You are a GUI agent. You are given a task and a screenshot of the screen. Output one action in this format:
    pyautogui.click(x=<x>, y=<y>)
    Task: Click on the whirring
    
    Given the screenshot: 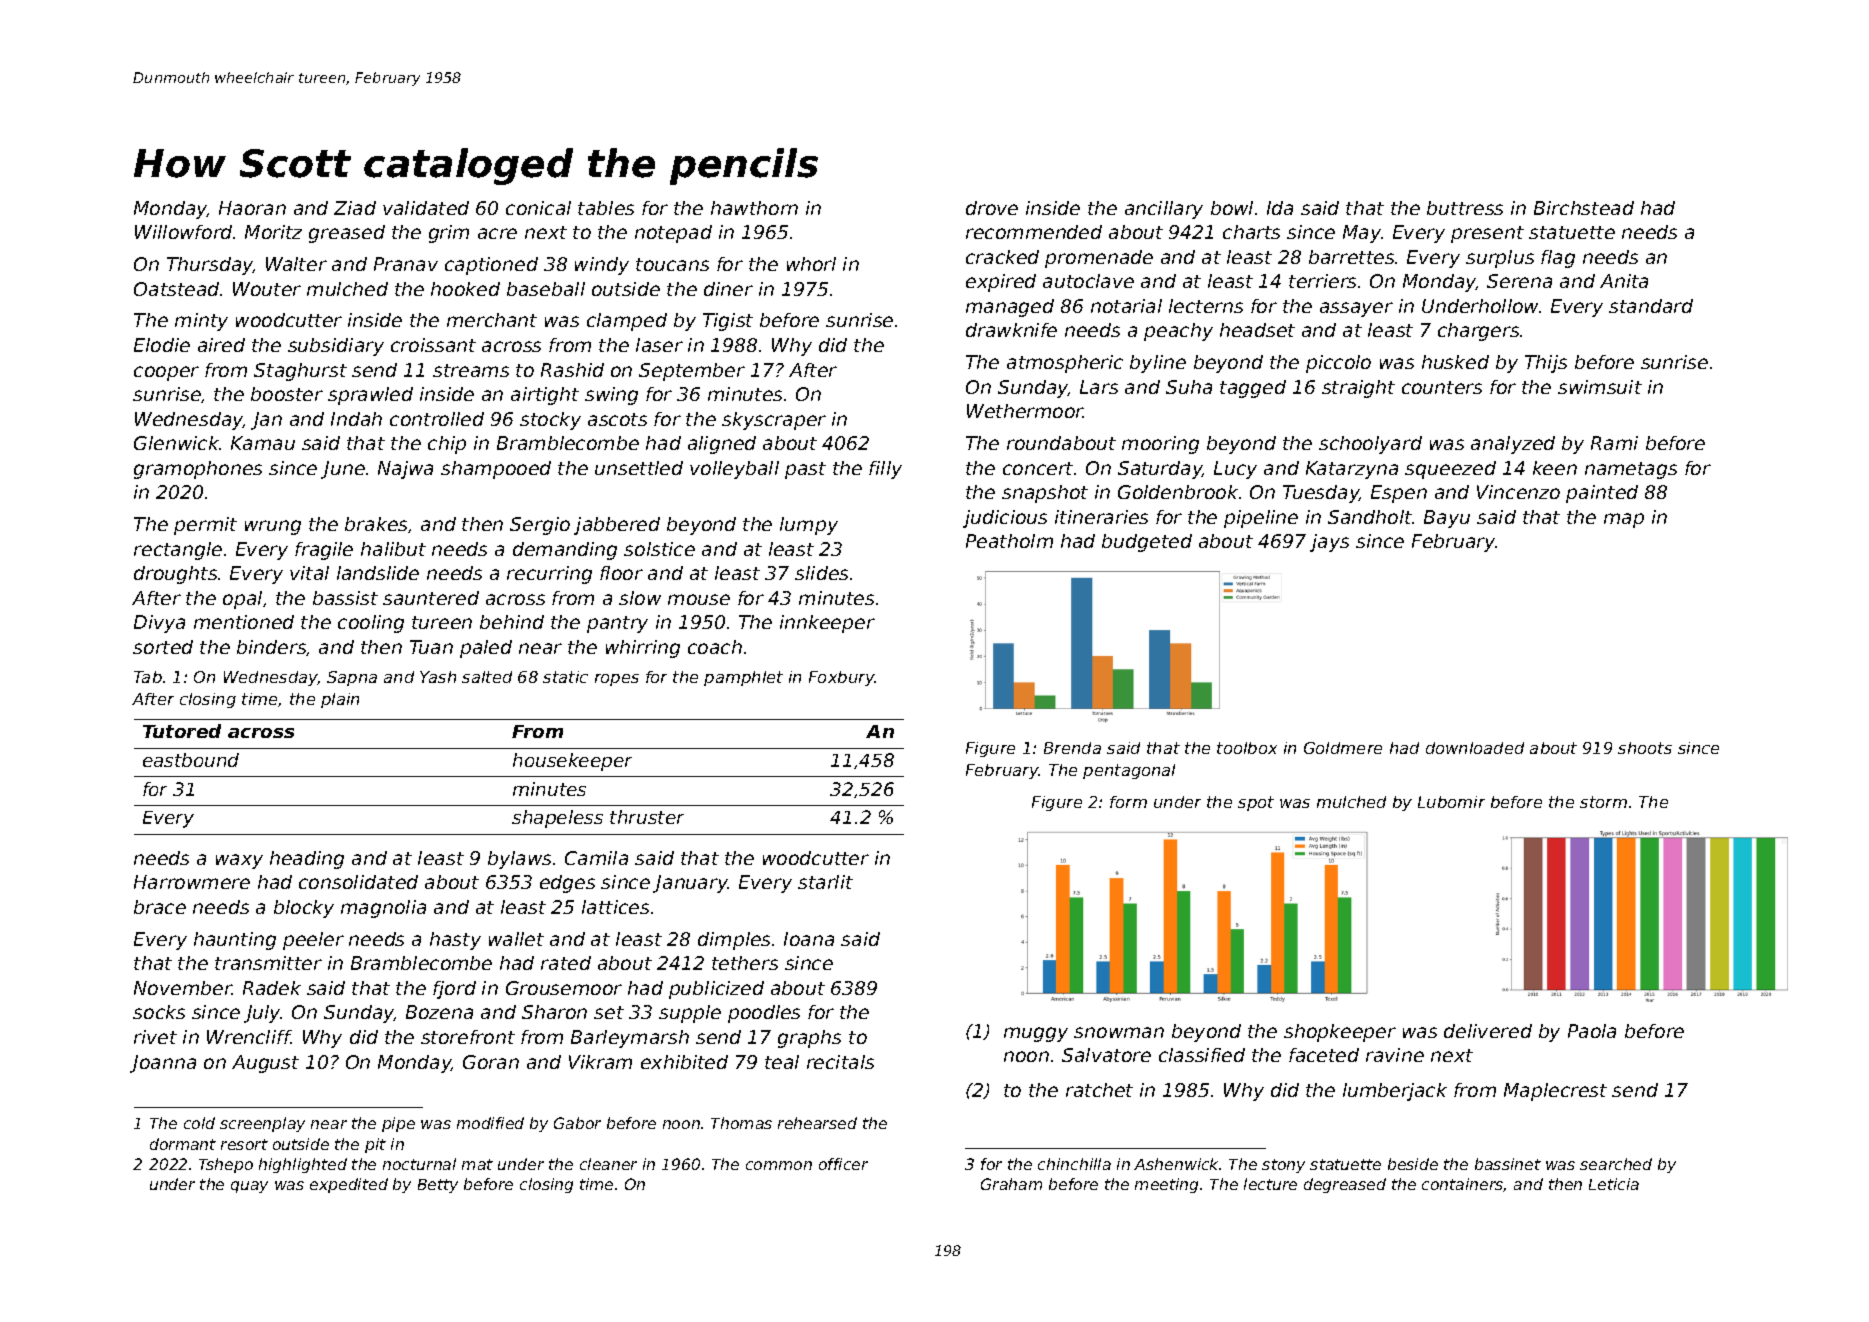 What is the action you would take?
    pyautogui.click(x=643, y=649)
